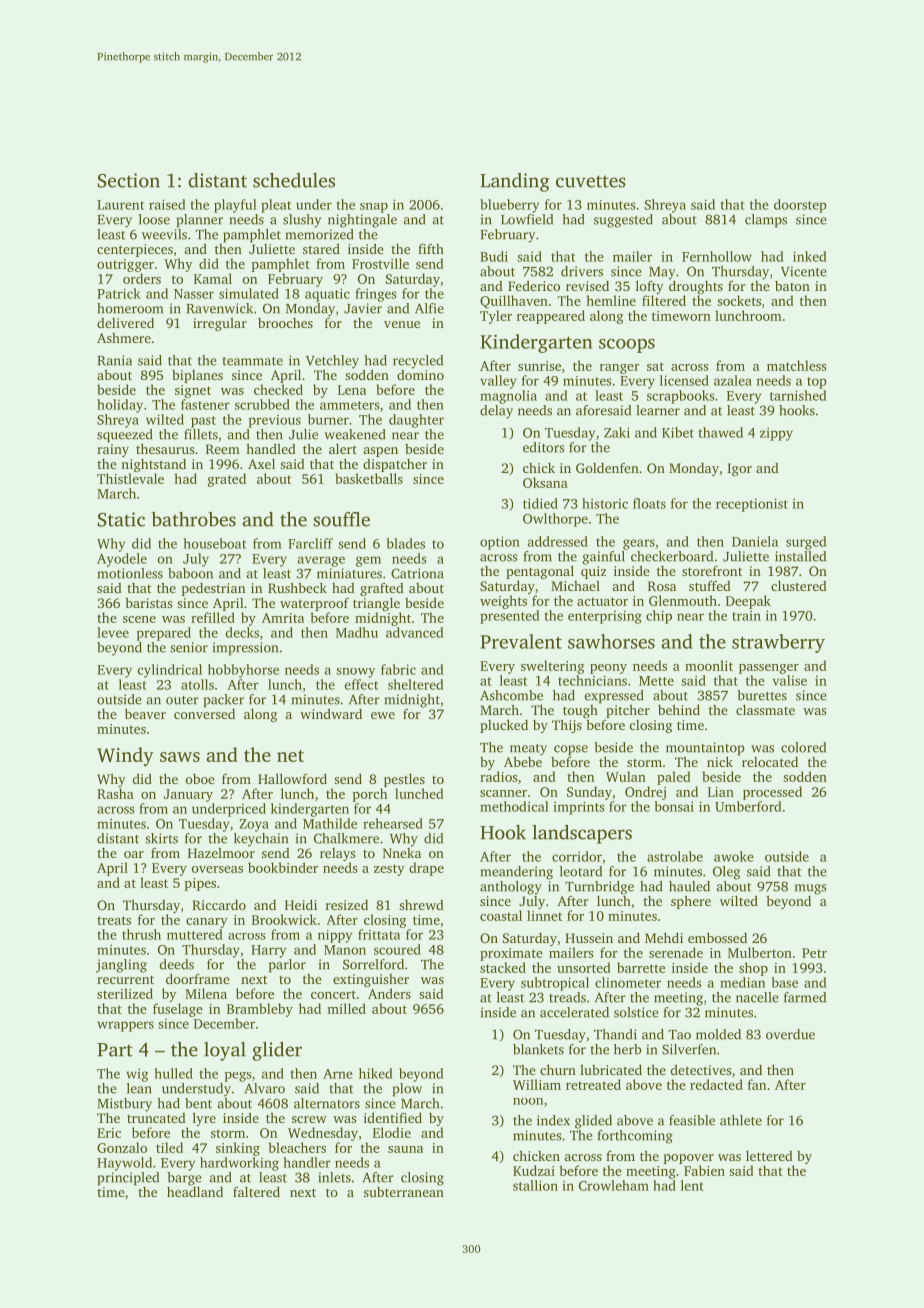 The width and height of the page is (924, 1308). What do you see at coordinates (503, 967) in the page?
I see `stacked` at bounding box center [503, 967].
